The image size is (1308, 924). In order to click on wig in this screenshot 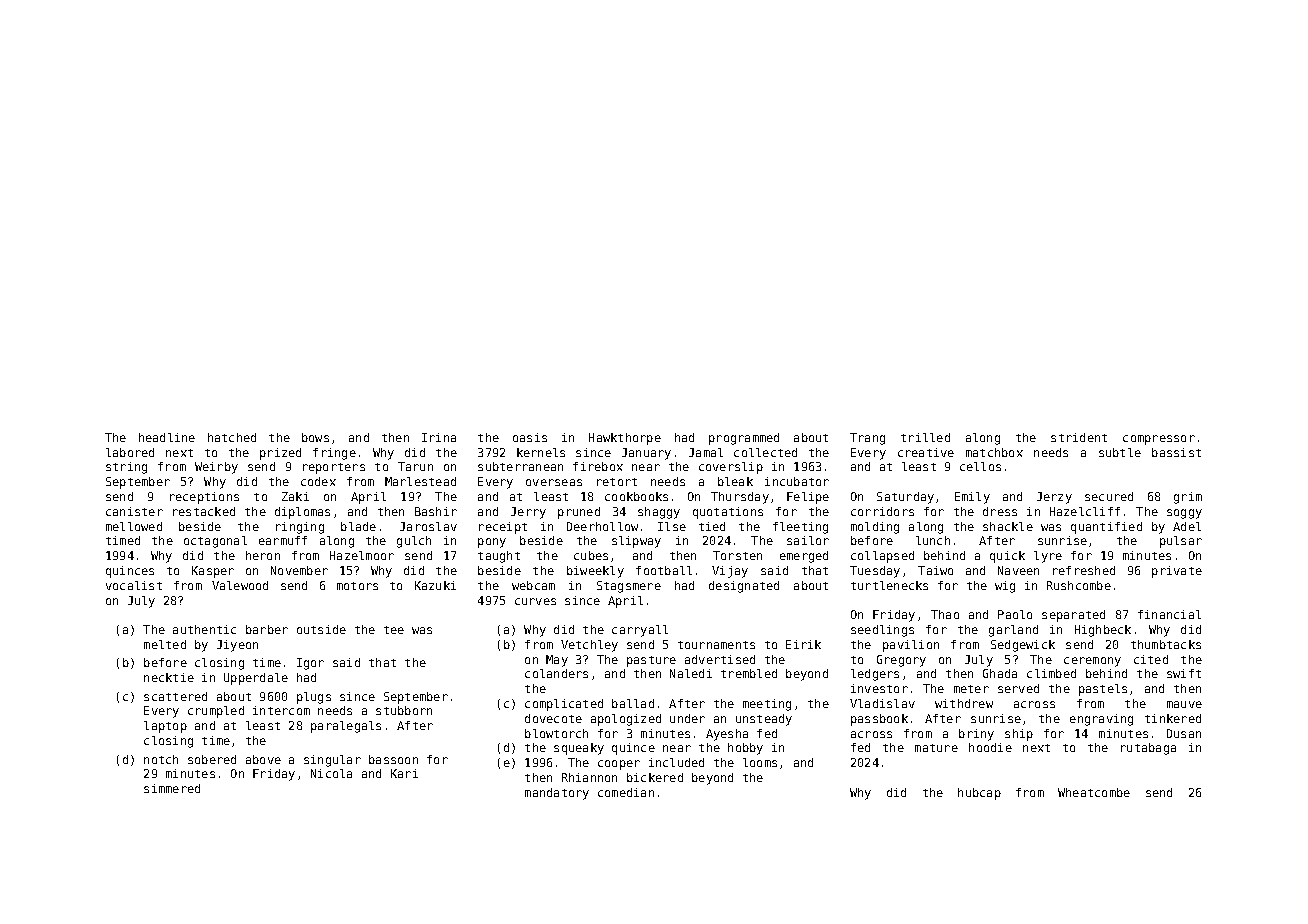, I will do `click(1005, 587)`.
